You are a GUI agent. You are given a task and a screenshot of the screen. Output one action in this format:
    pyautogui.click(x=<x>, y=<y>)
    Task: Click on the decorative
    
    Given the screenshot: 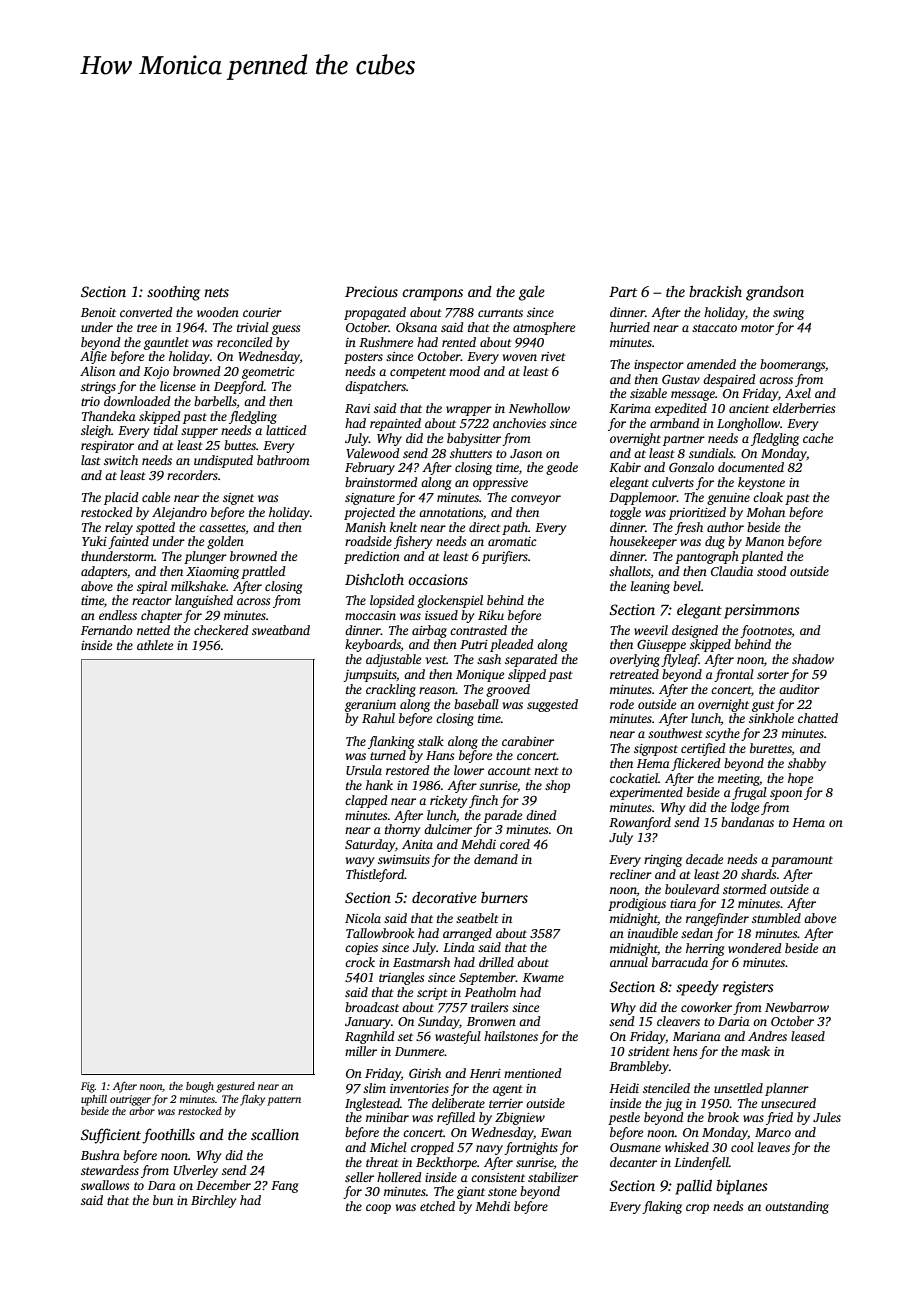 What is the action you would take?
    pyautogui.click(x=444, y=897)
